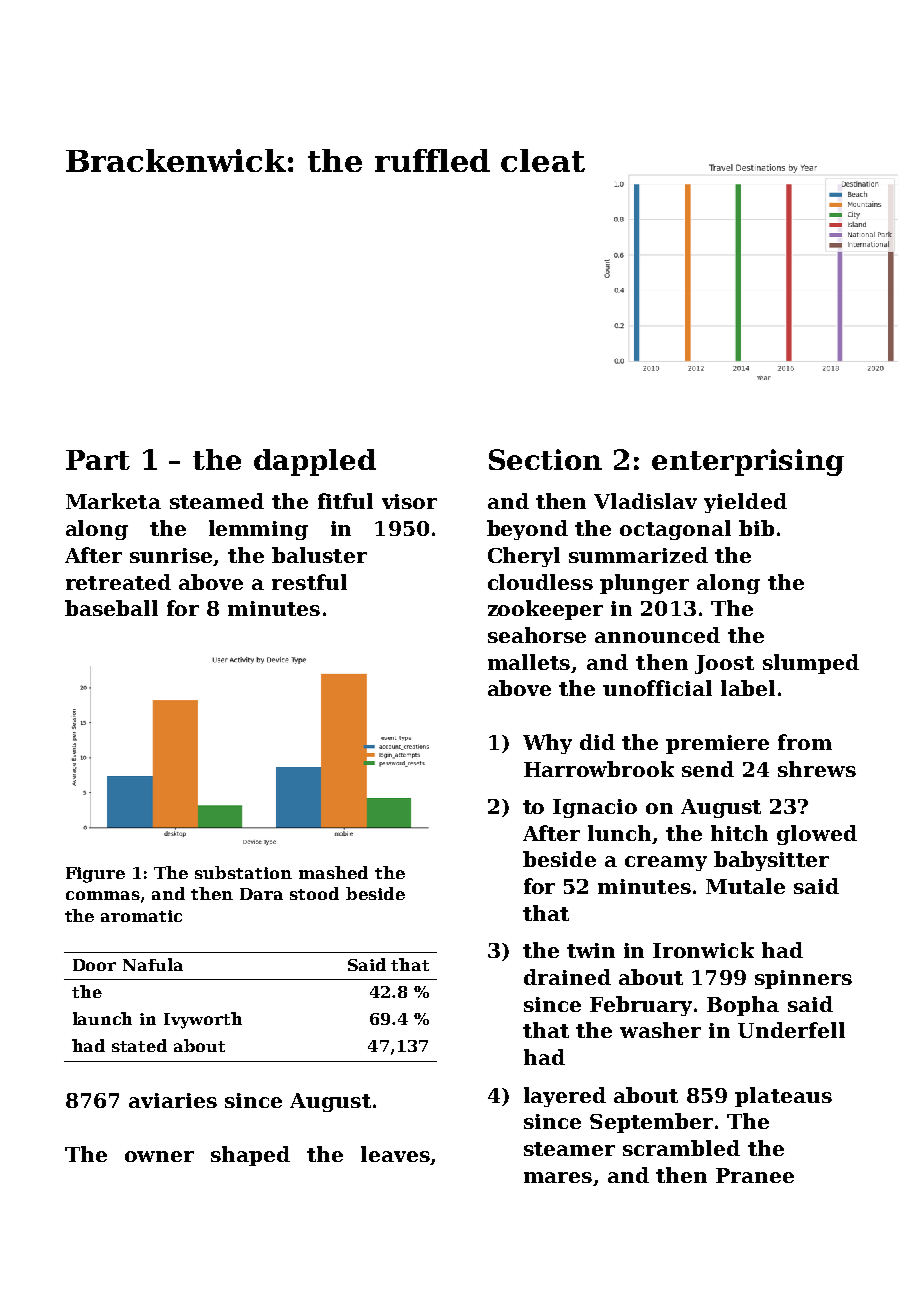 The width and height of the page is (924, 1314). I want to click on shaped, so click(250, 1156).
